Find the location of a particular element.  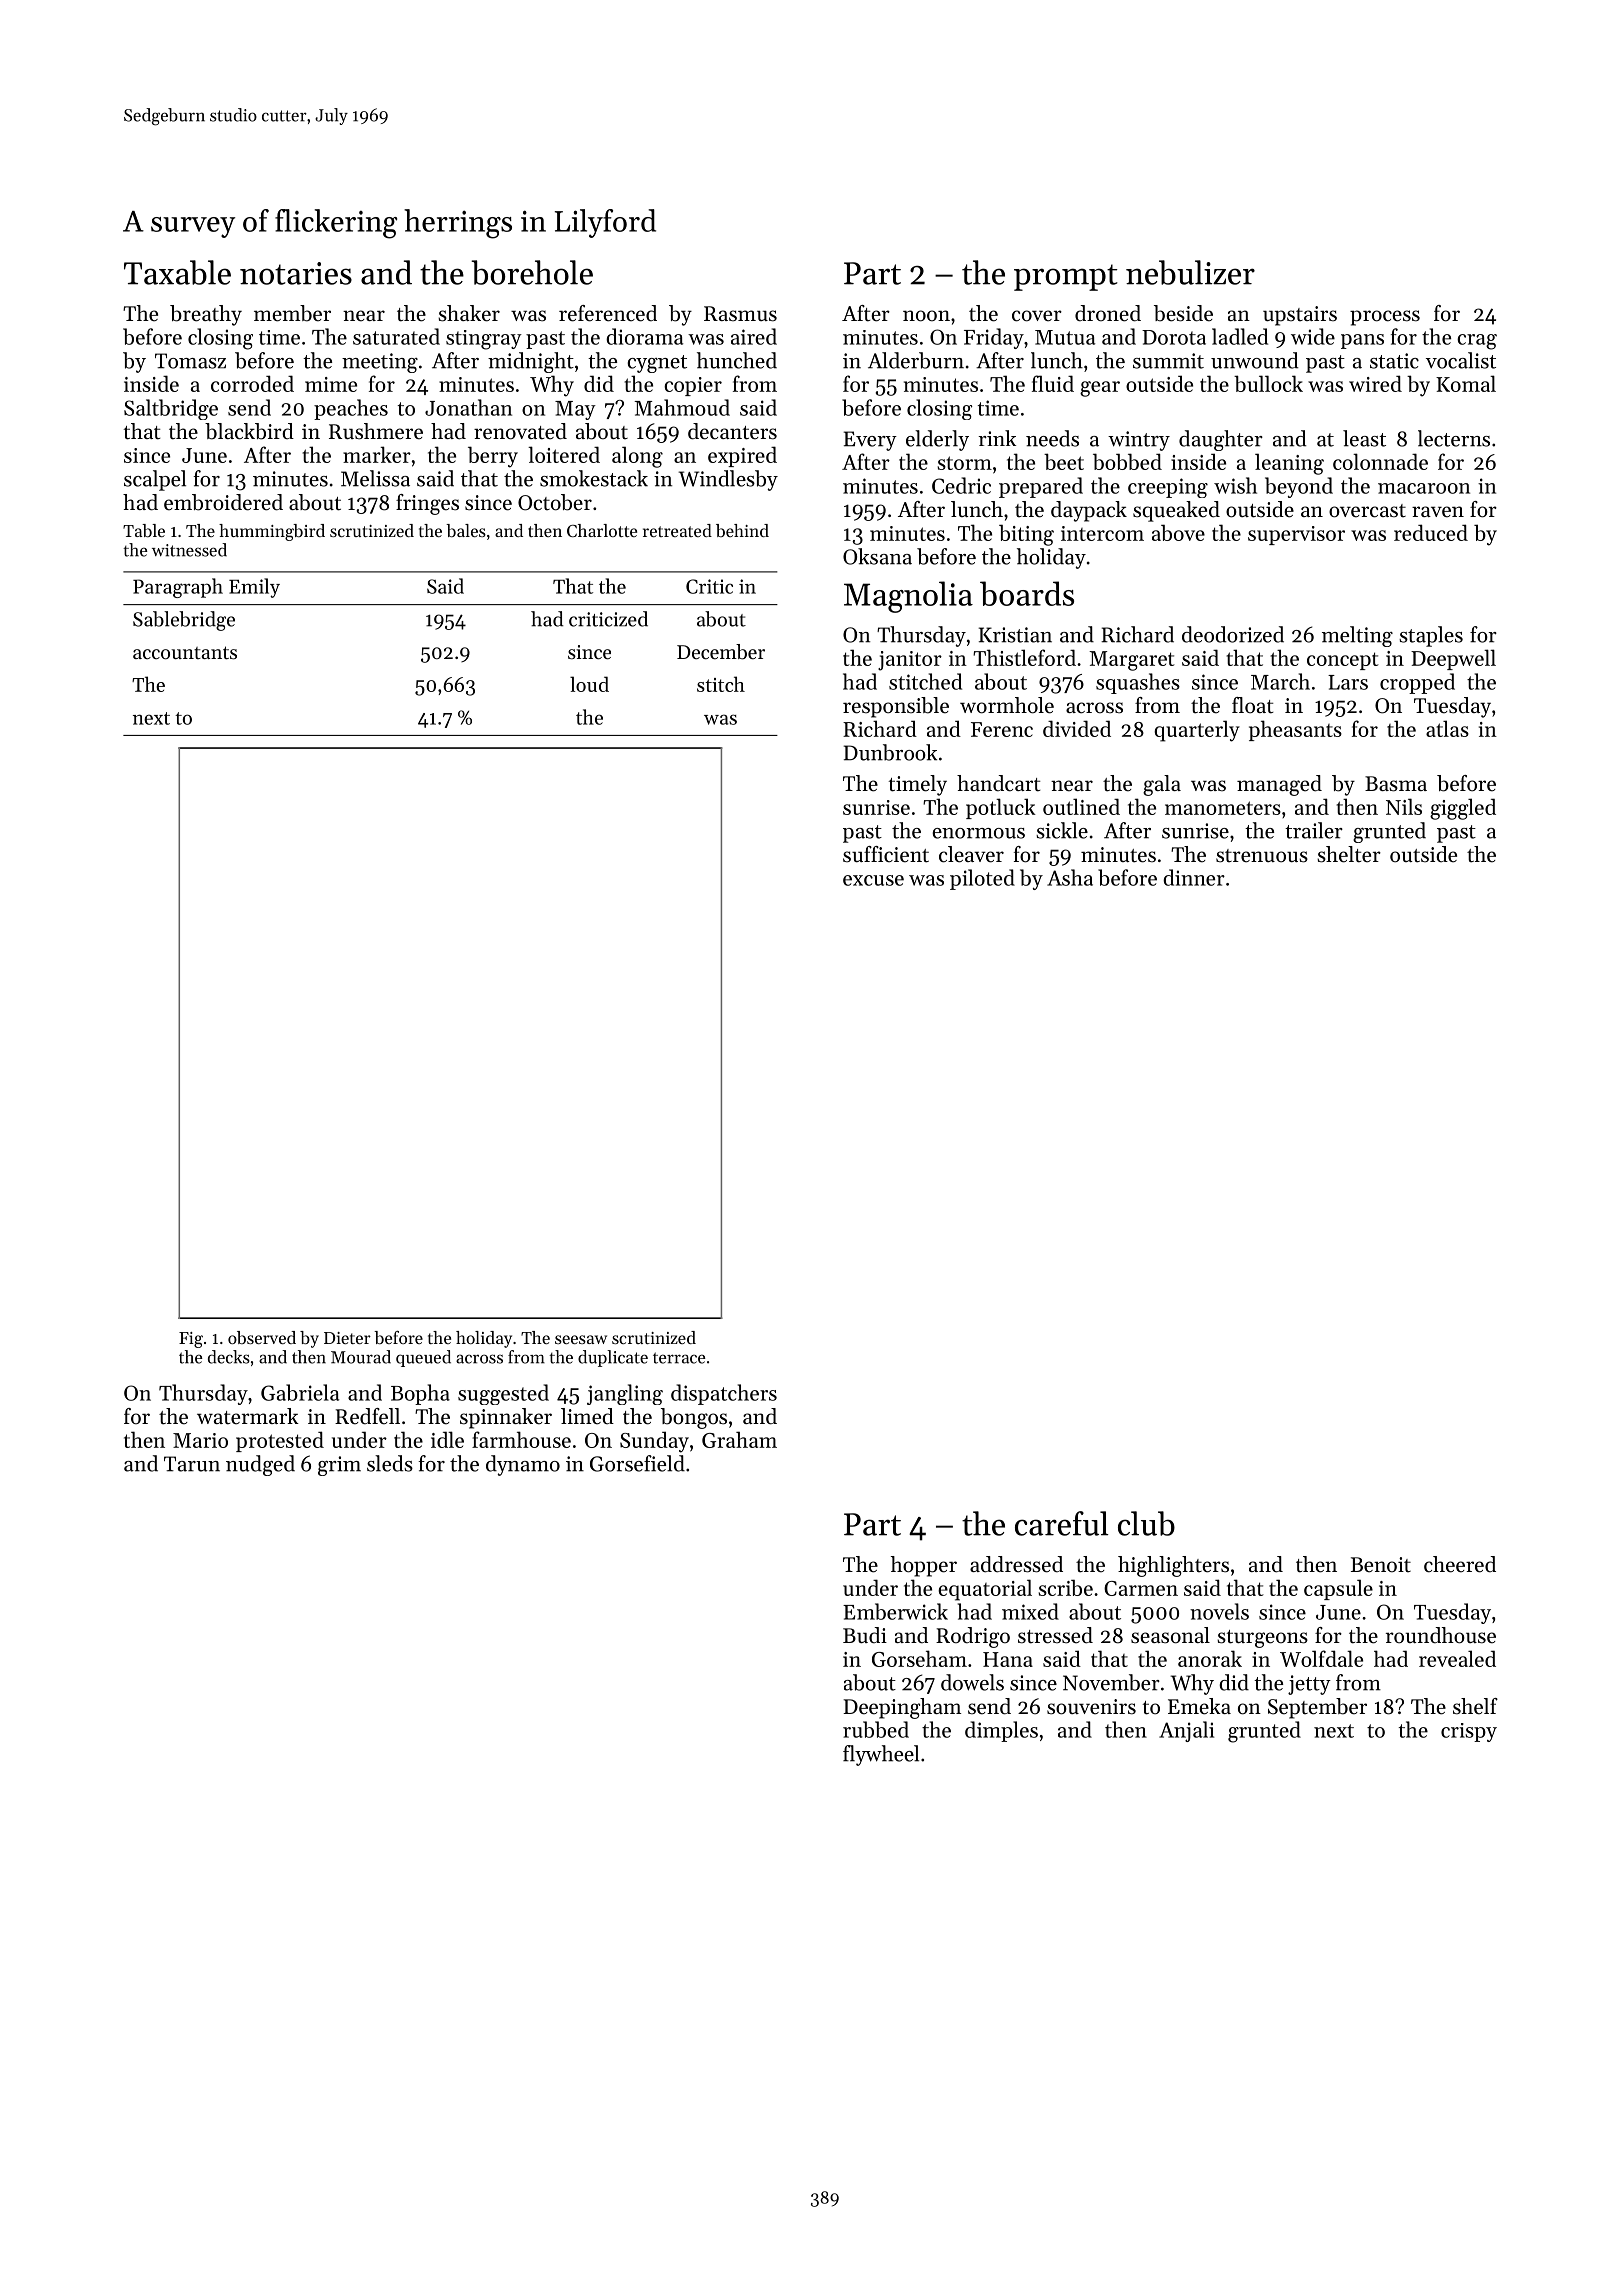

crag is located at coordinates (1477, 342).
